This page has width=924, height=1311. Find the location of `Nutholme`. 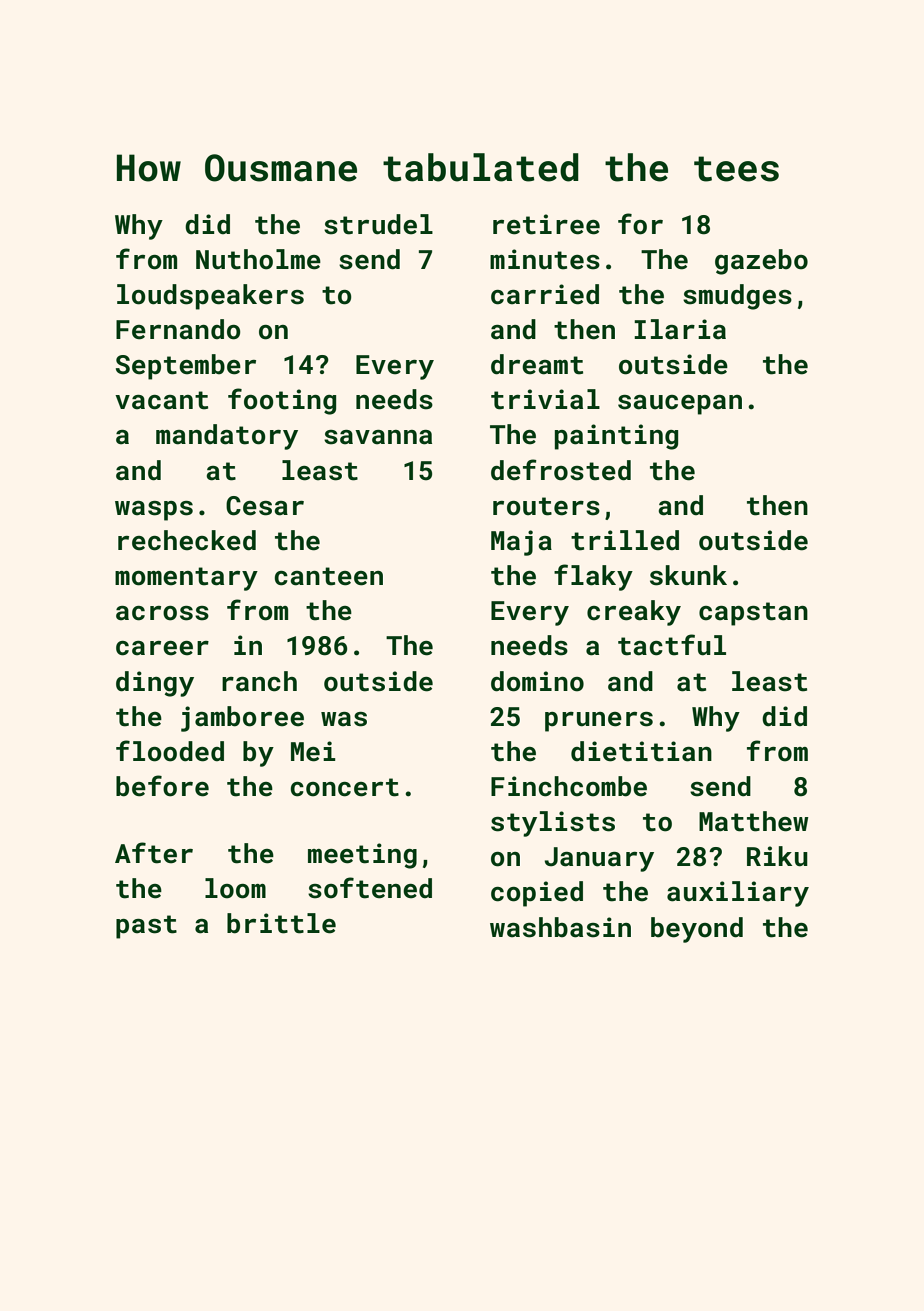

Nutholme is located at coordinates (258, 259).
